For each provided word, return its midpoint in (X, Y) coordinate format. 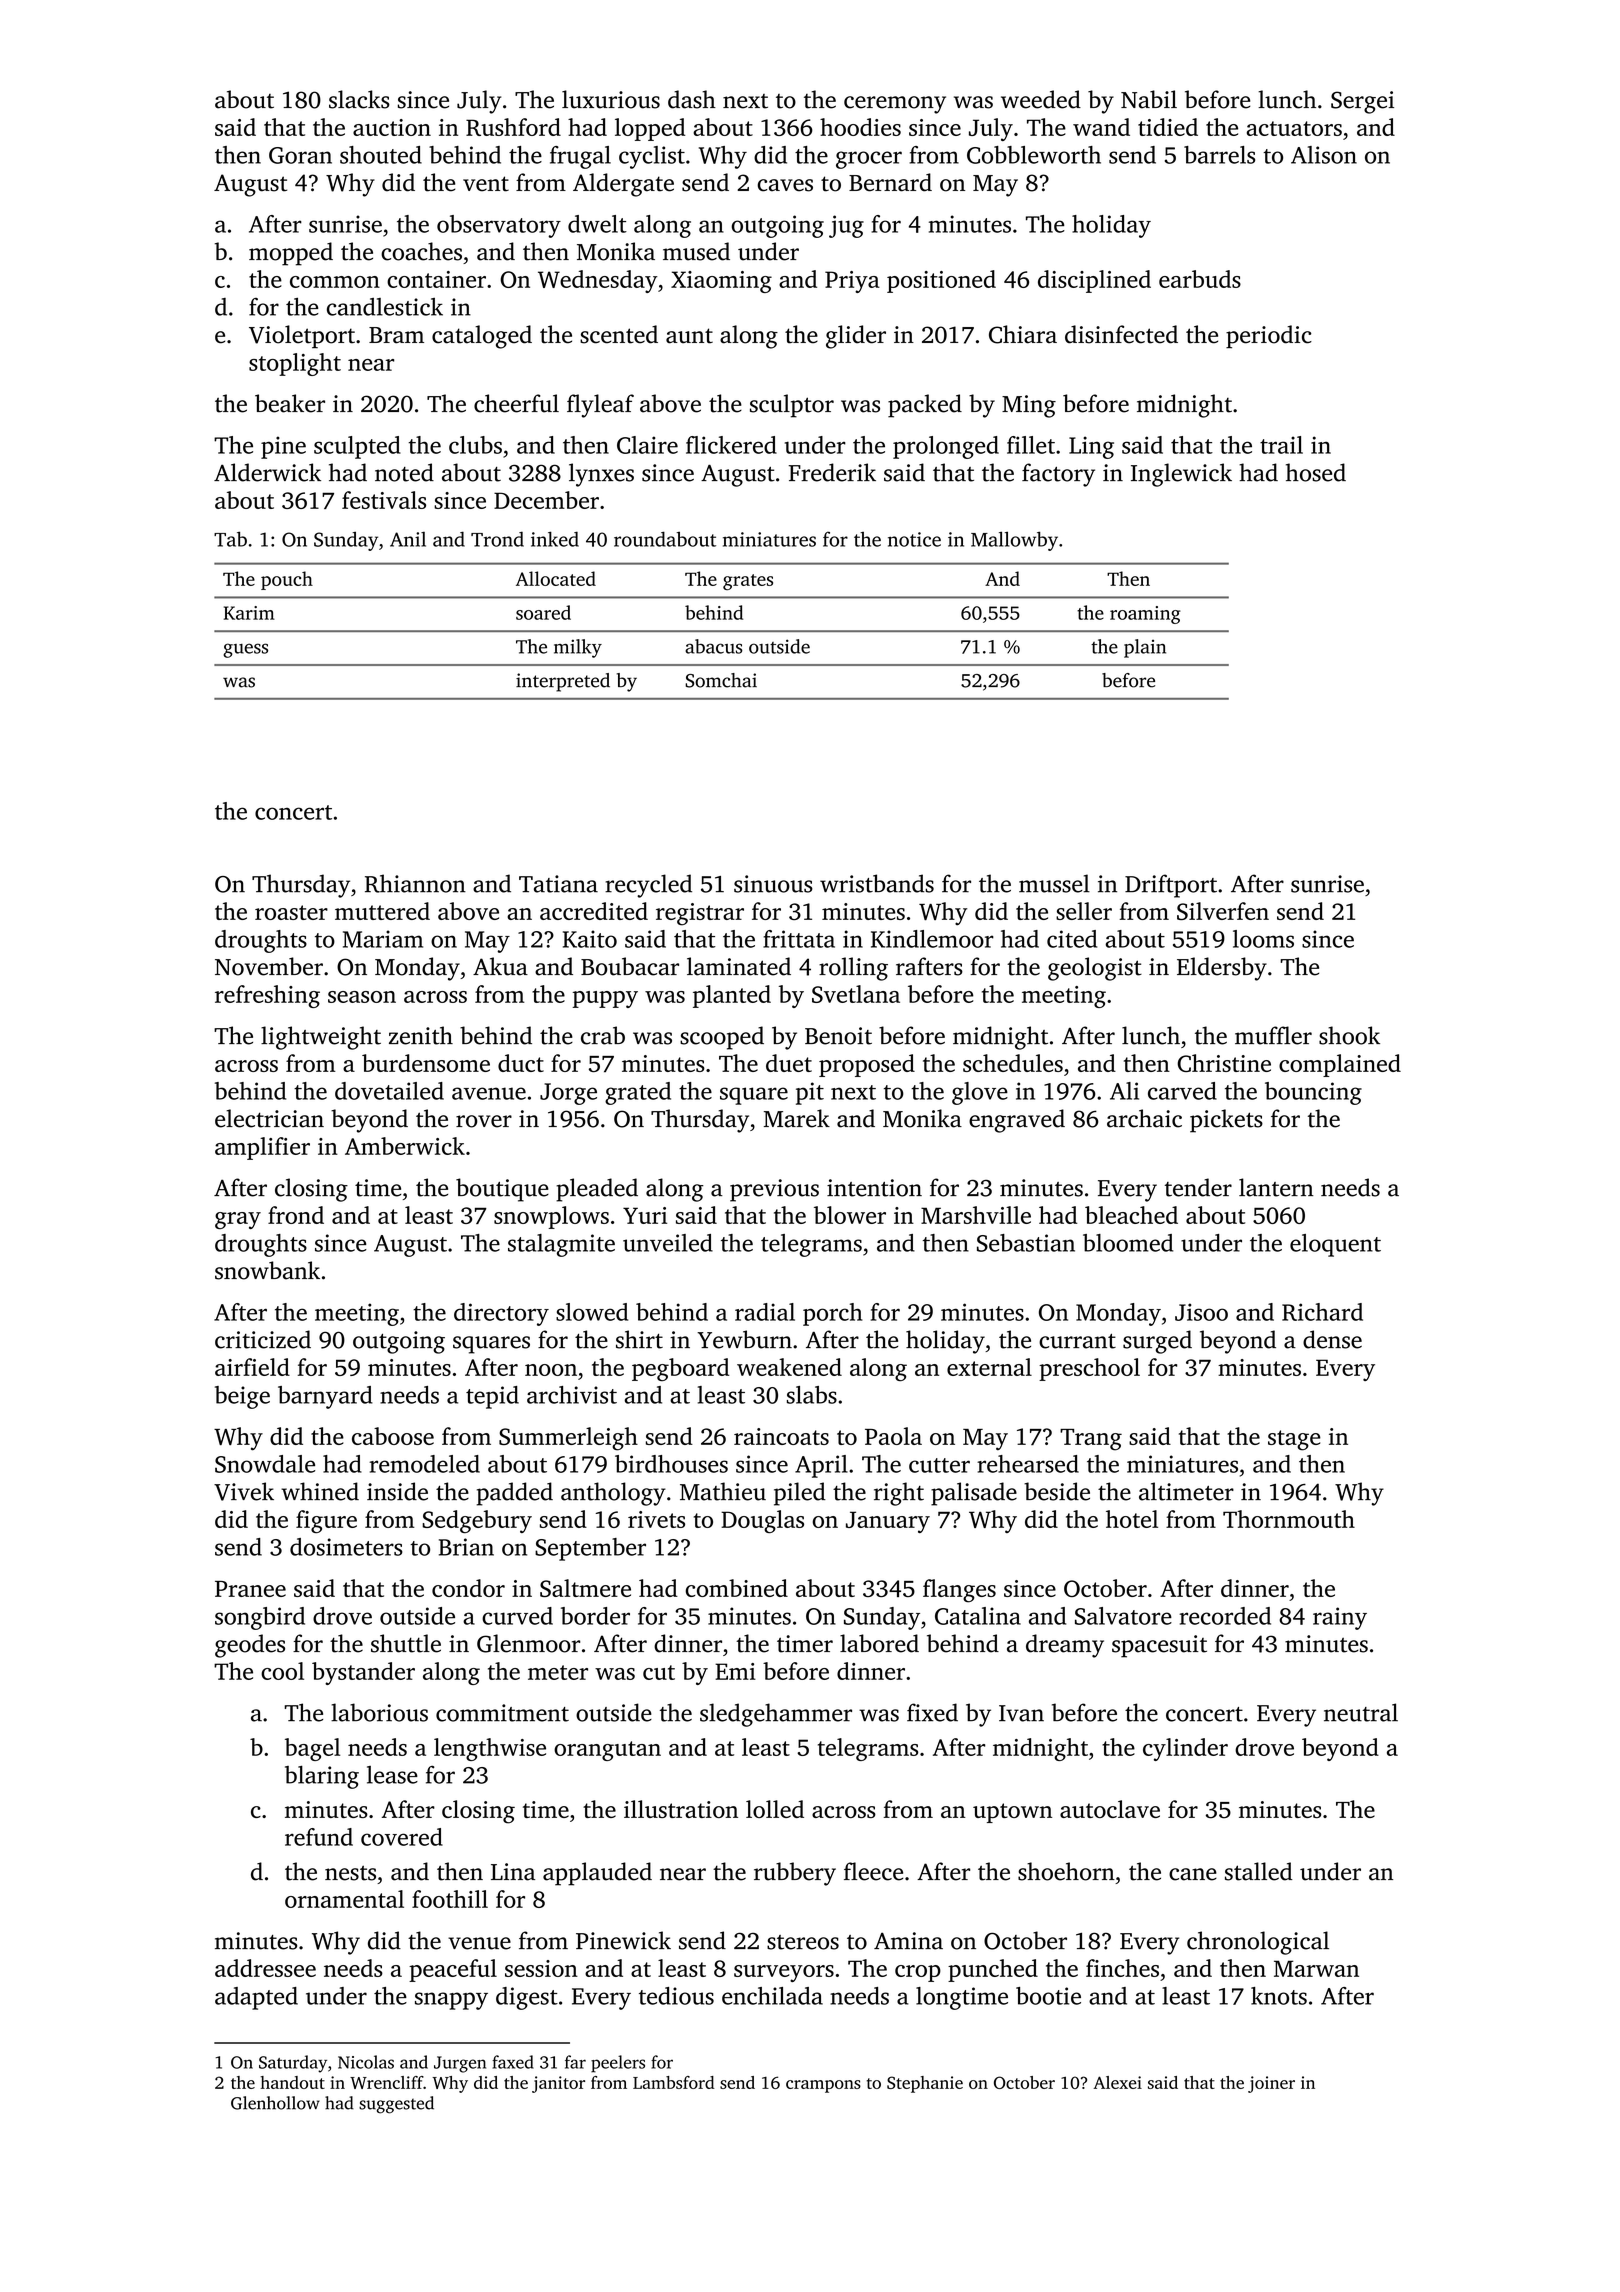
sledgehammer (776, 1715)
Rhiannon (415, 883)
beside (1057, 1491)
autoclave (1110, 1809)
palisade (974, 1494)
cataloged (482, 337)
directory (501, 1314)
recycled (648, 886)
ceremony (895, 105)
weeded (1041, 99)
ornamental (344, 1899)
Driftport (1171, 886)
